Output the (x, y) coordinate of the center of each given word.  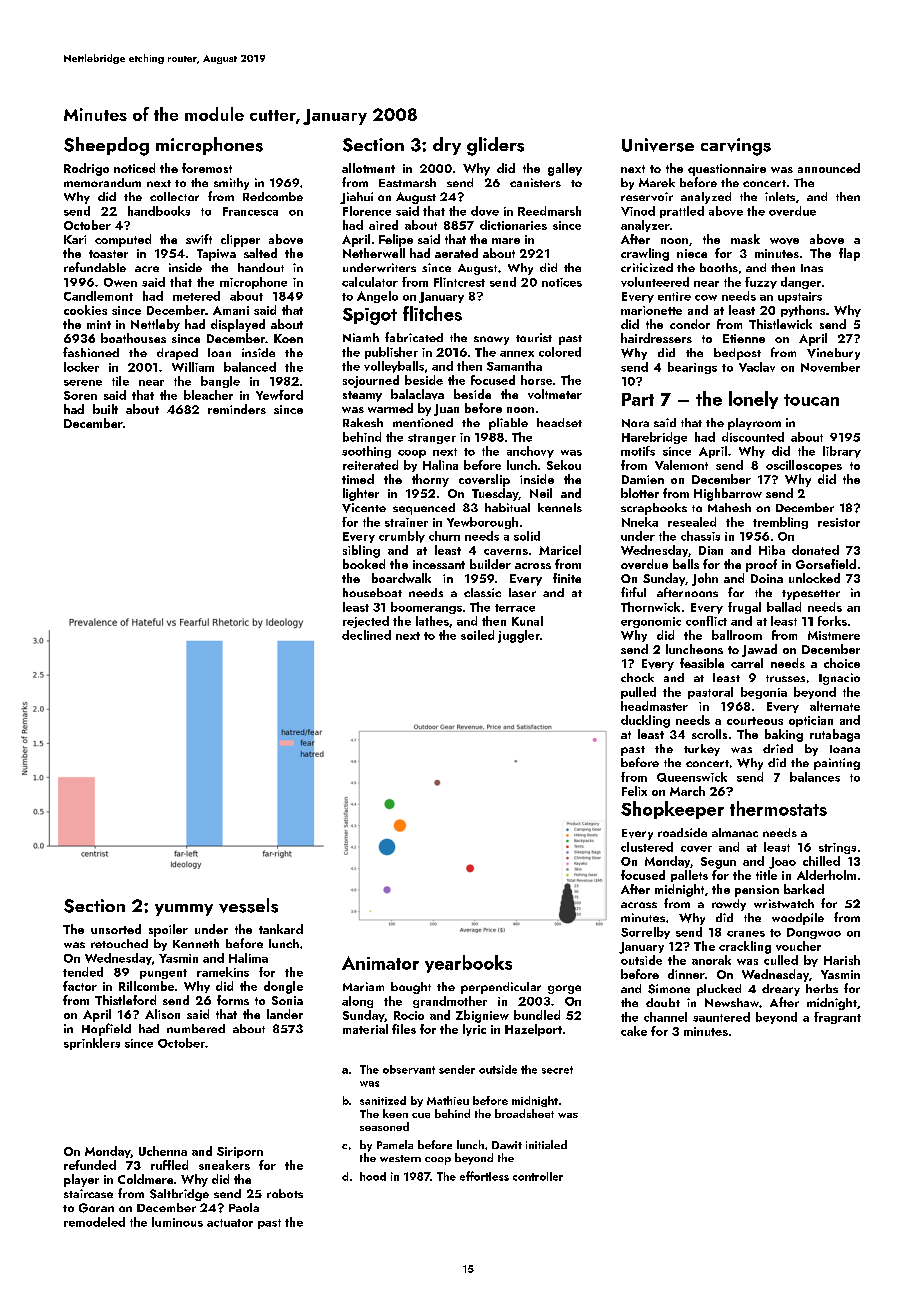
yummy (184, 910)
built (105, 409)
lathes (432, 621)
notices (562, 282)
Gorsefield (826, 564)
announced (829, 168)
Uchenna (163, 1151)
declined (366, 635)
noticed (134, 168)
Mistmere (834, 635)
